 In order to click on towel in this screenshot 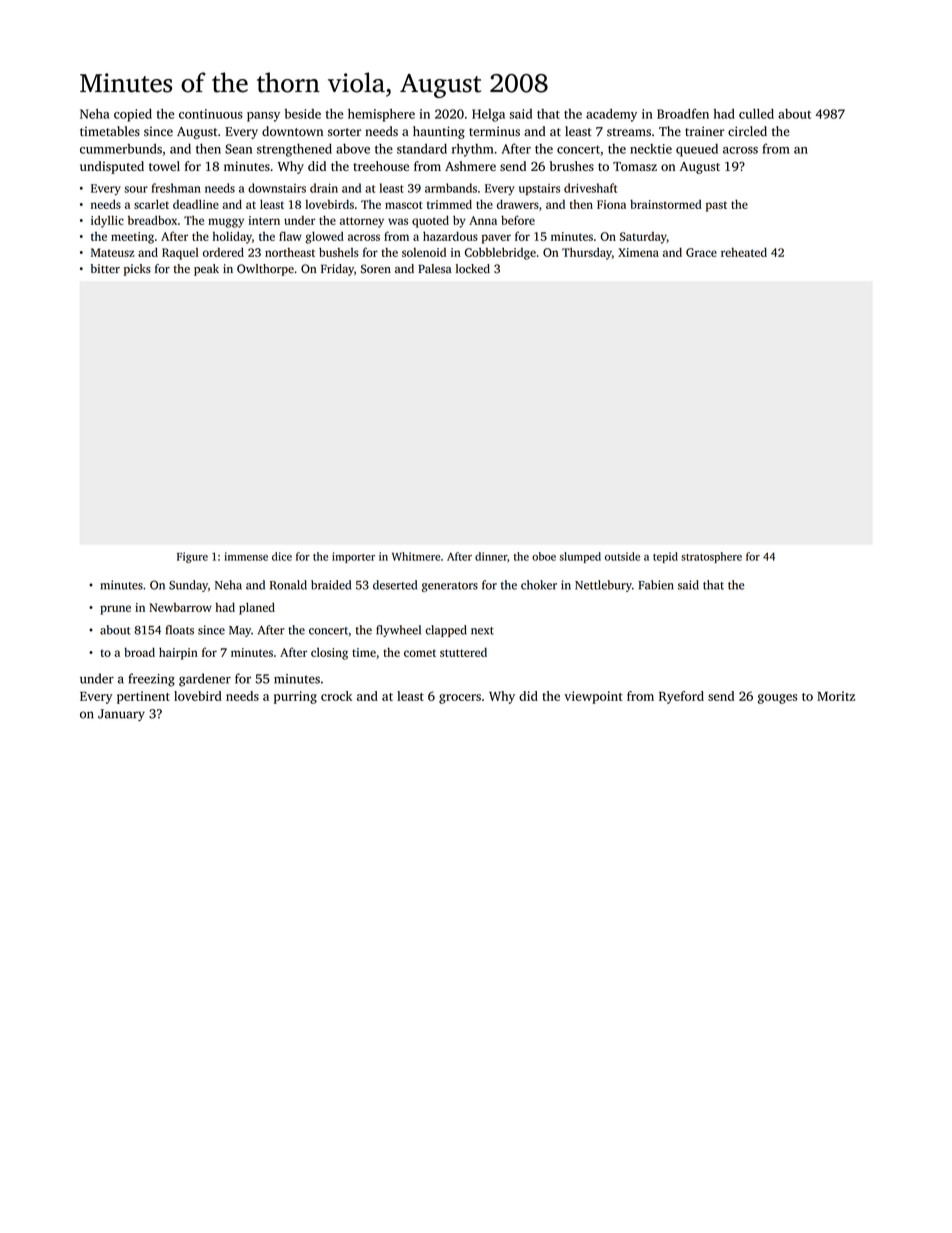, I will do `click(164, 166)`.
